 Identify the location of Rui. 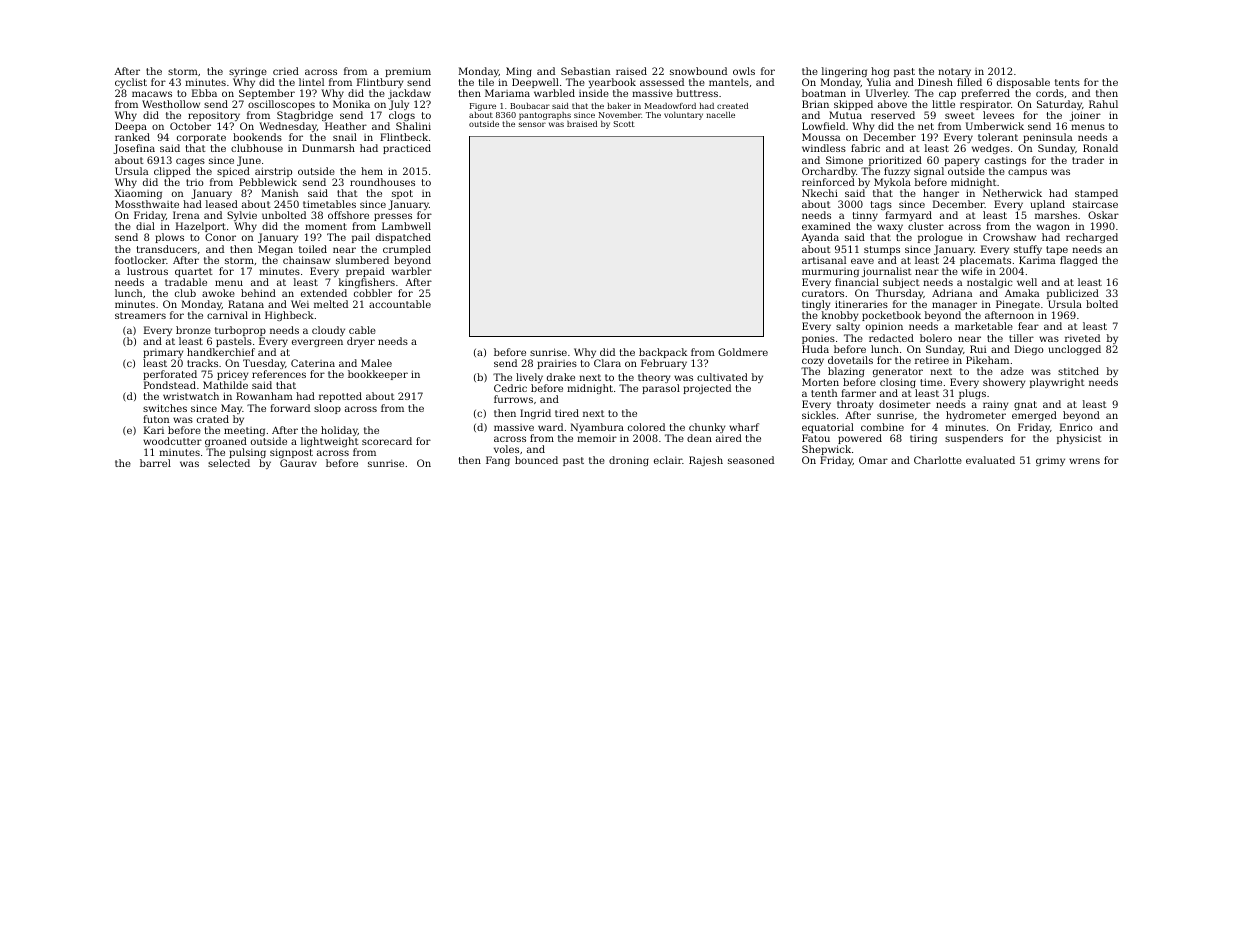
(978, 349).
